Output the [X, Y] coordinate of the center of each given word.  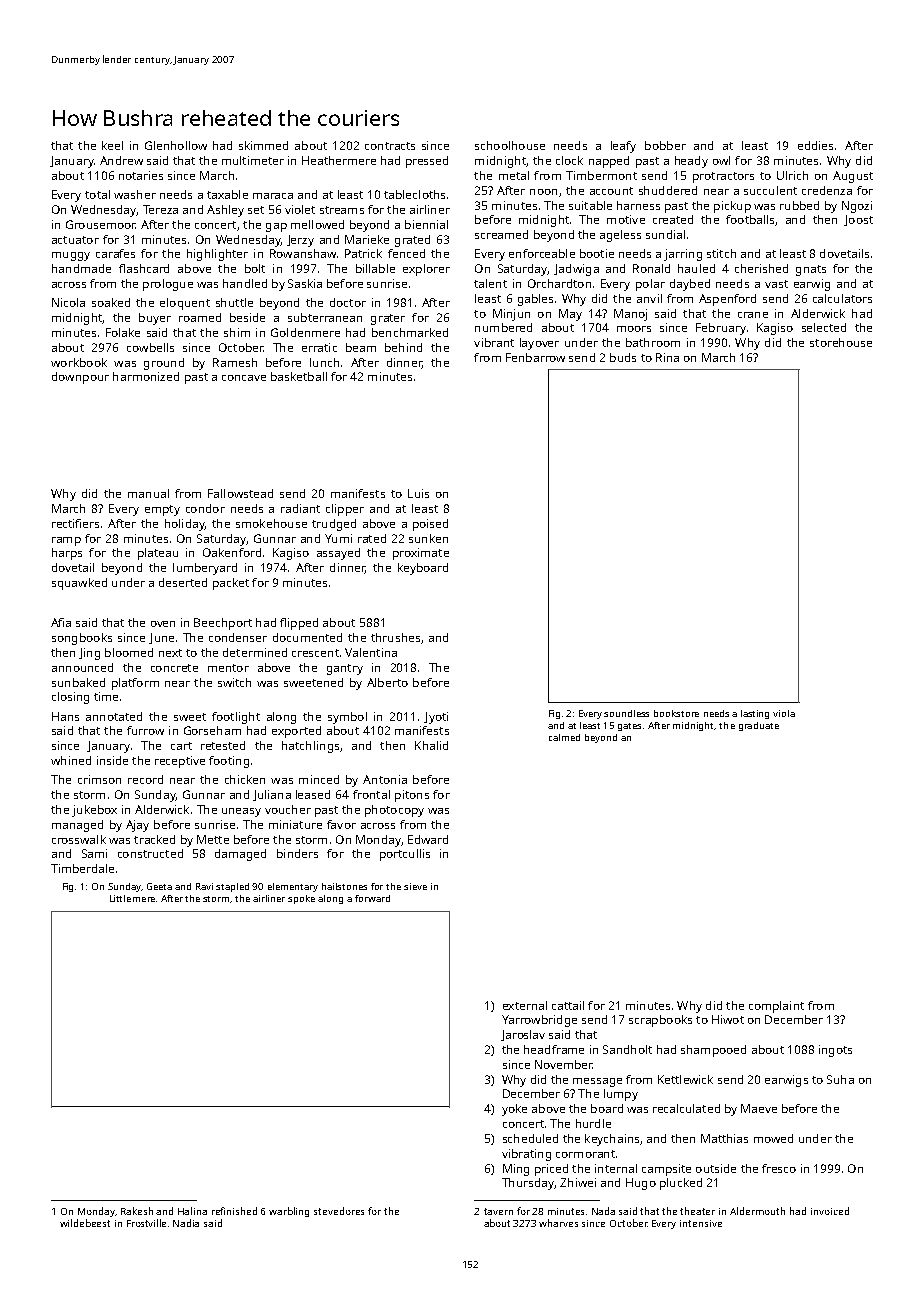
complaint [776, 1007]
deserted [183, 582]
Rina [667, 357]
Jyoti [436, 718]
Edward [428, 839]
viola [784, 713]
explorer [426, 270]
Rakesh [137, 1211]
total [97, 194]
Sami [94, 853]
